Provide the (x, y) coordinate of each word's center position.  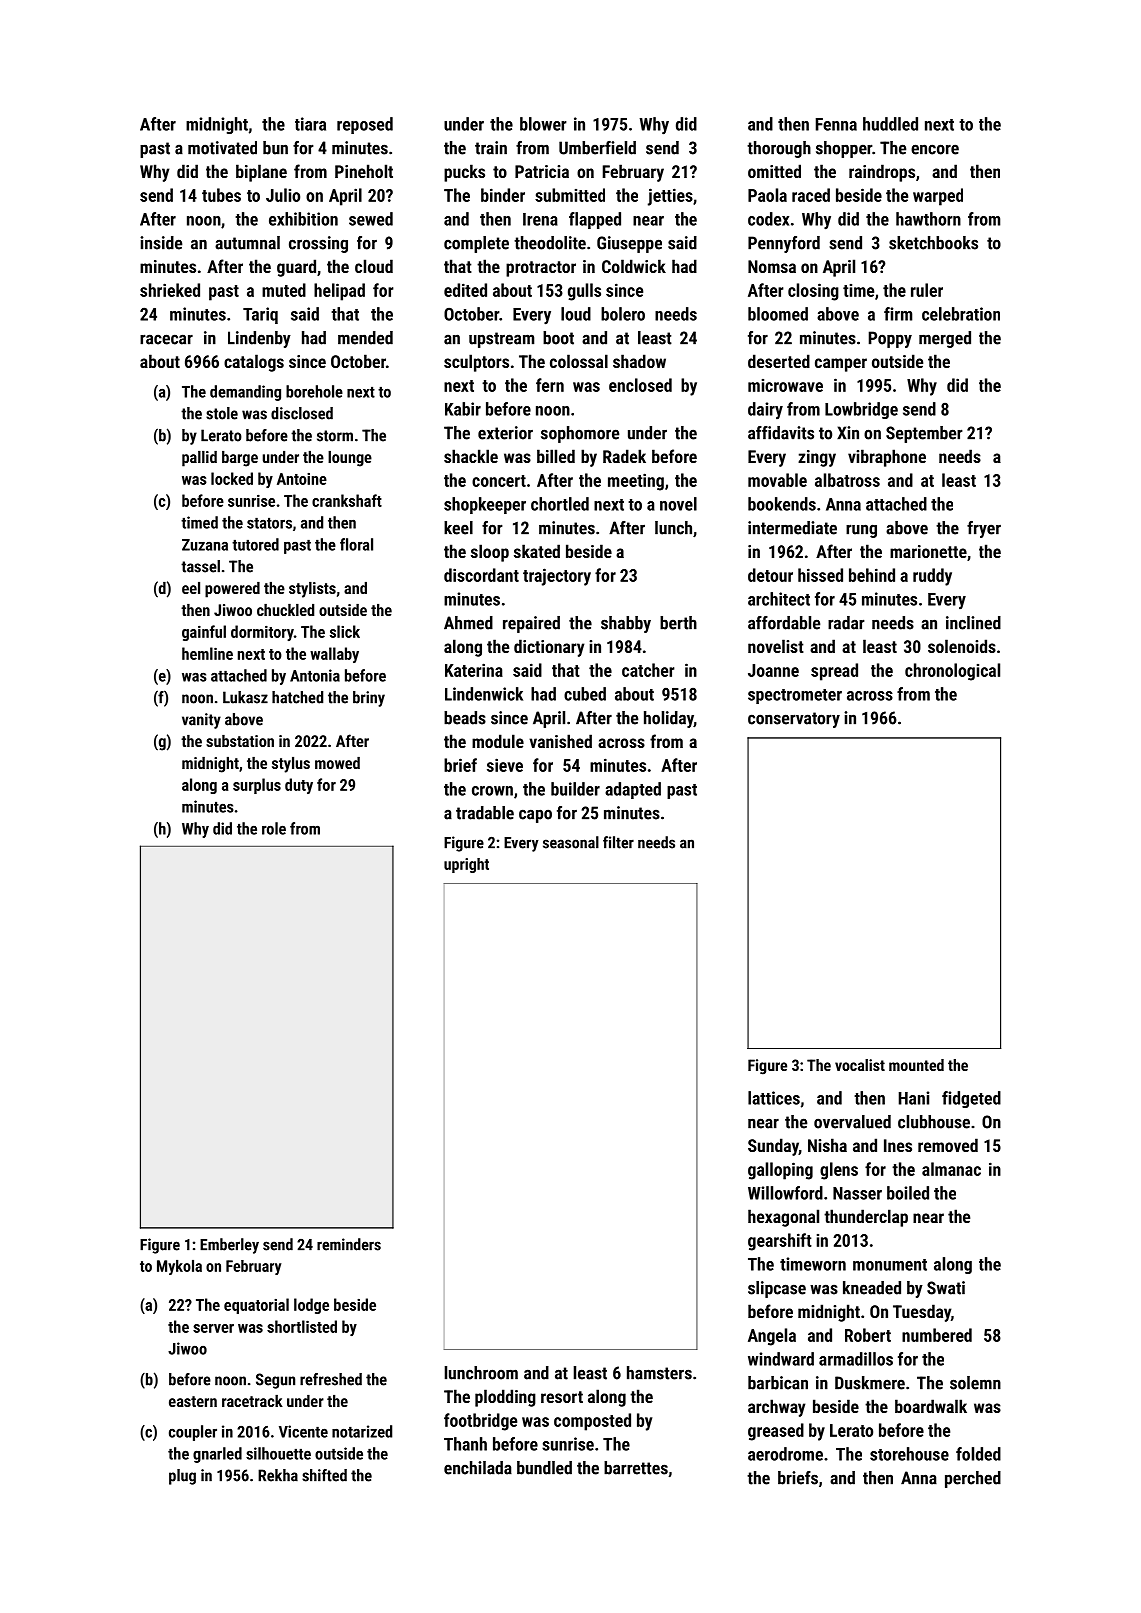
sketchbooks (933, 243)
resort (562, 1397)
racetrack (252, 1401)
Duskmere (870, 1383)
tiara (310, 124)
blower (543, 124)
